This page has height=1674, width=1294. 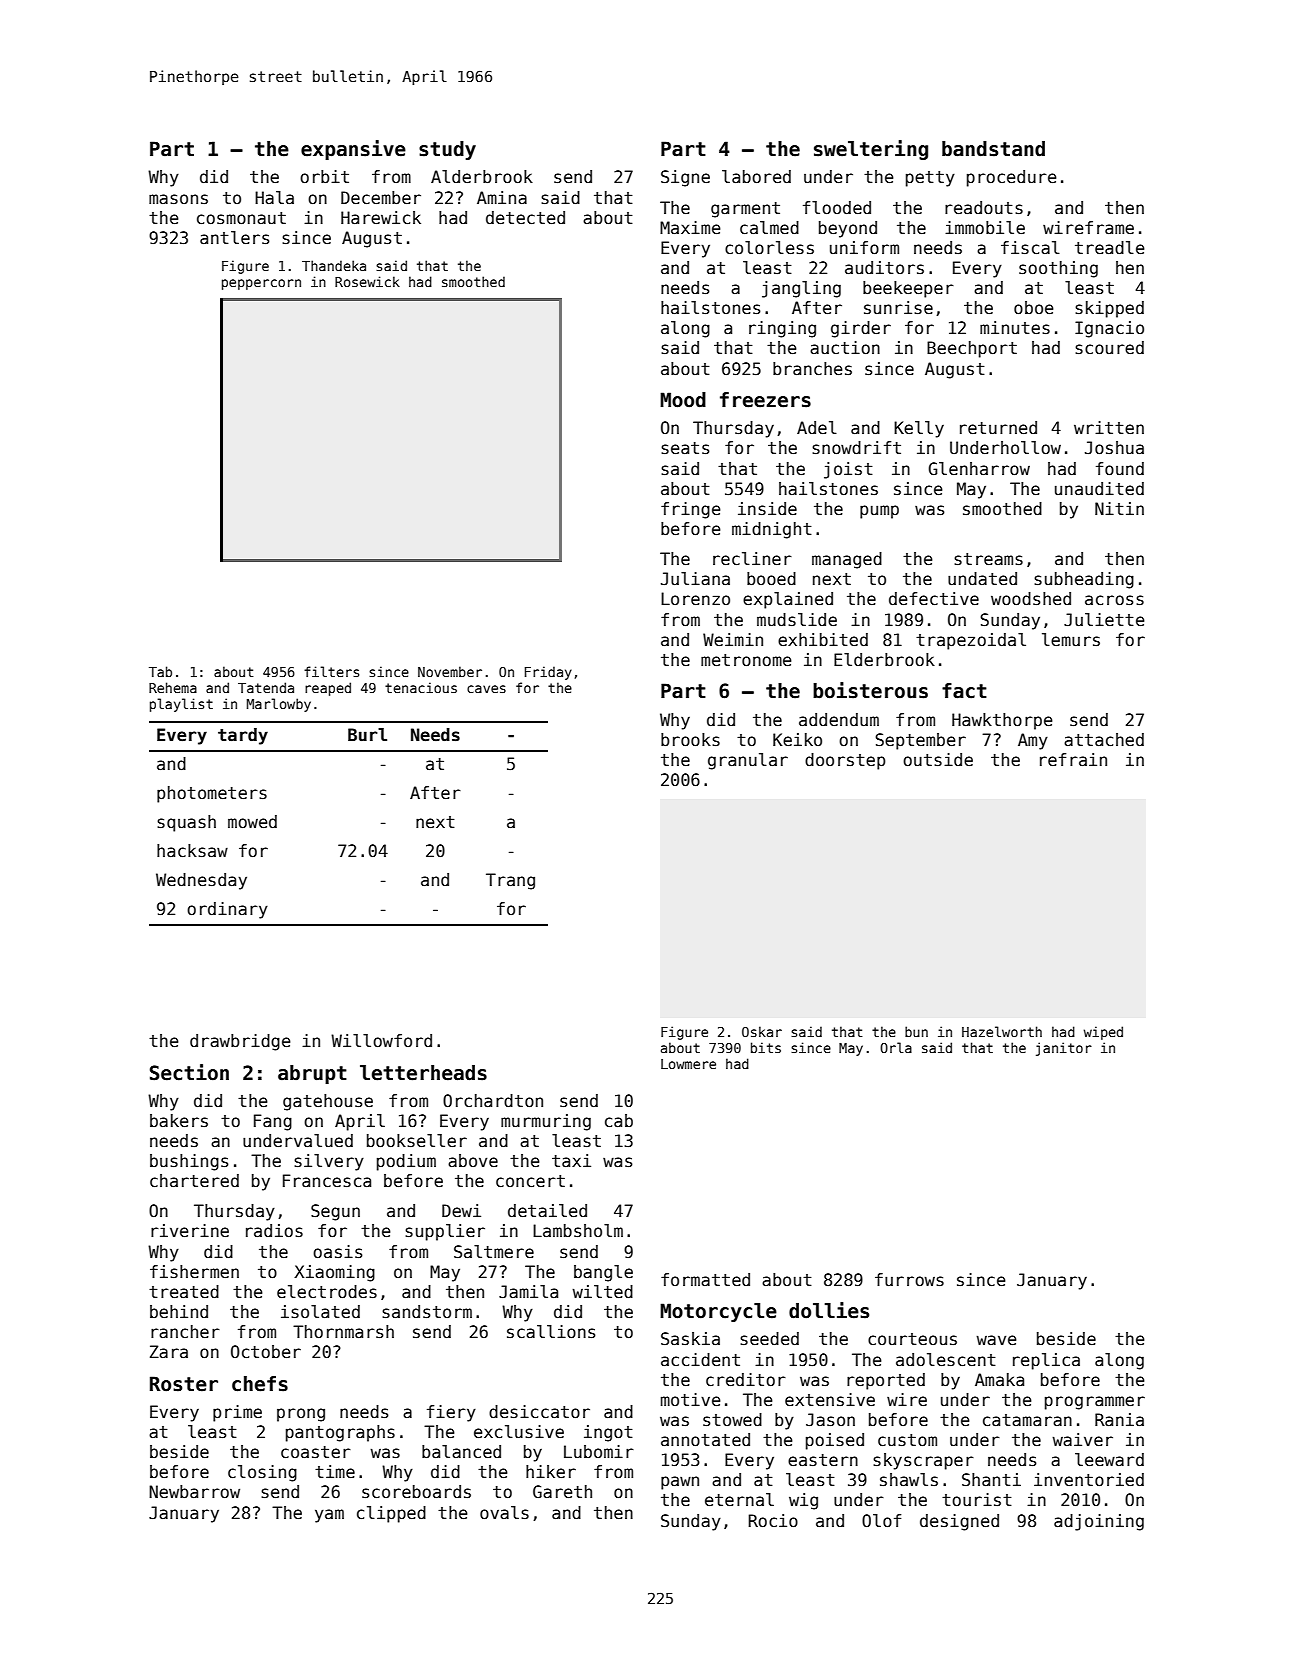 I want to click on radios, so click(x=274, y=1231).
